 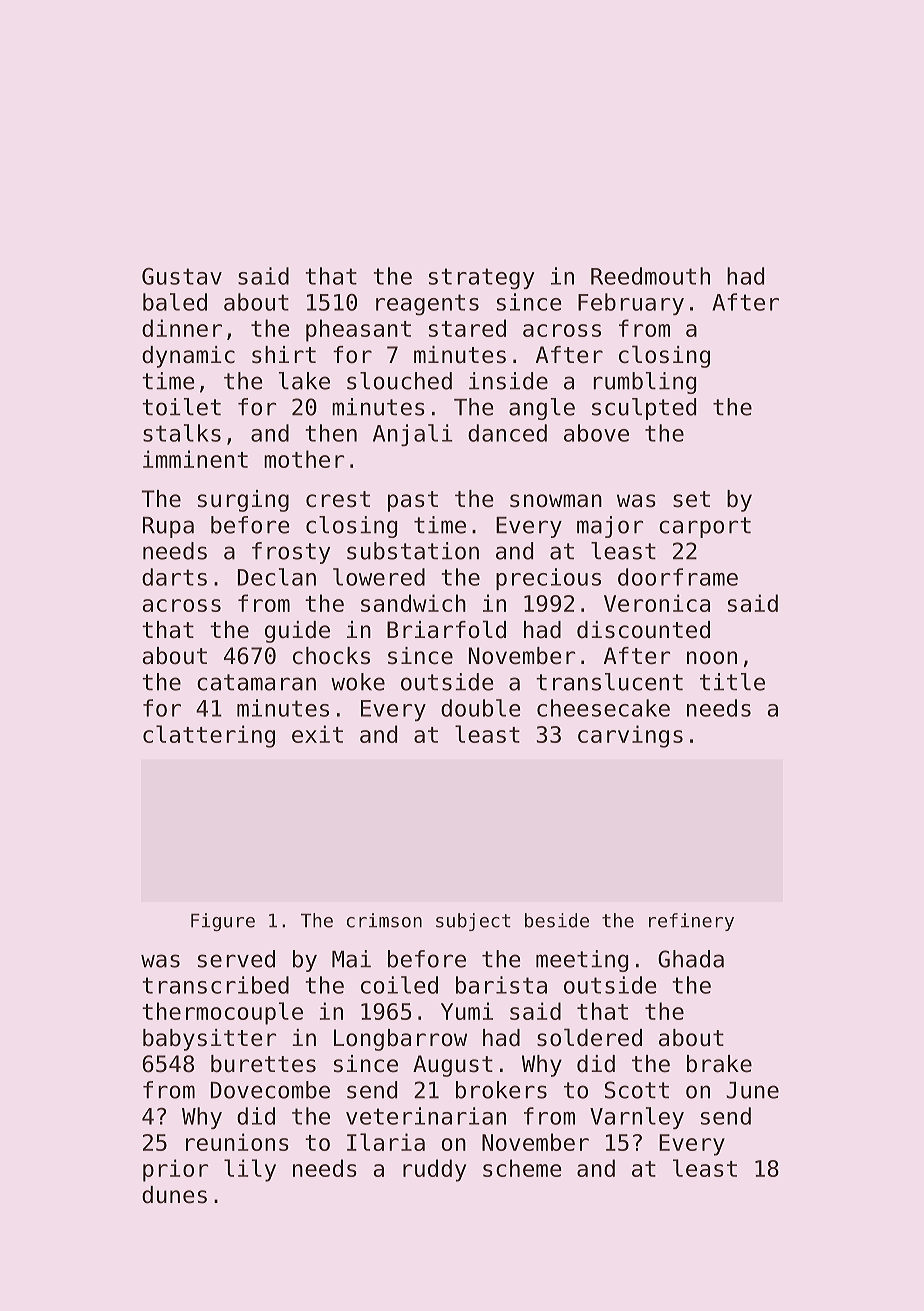 What do you see at coordinates (182, 276) in the screenshot?
I see `Gustav` at bounding box center [182, 276].
